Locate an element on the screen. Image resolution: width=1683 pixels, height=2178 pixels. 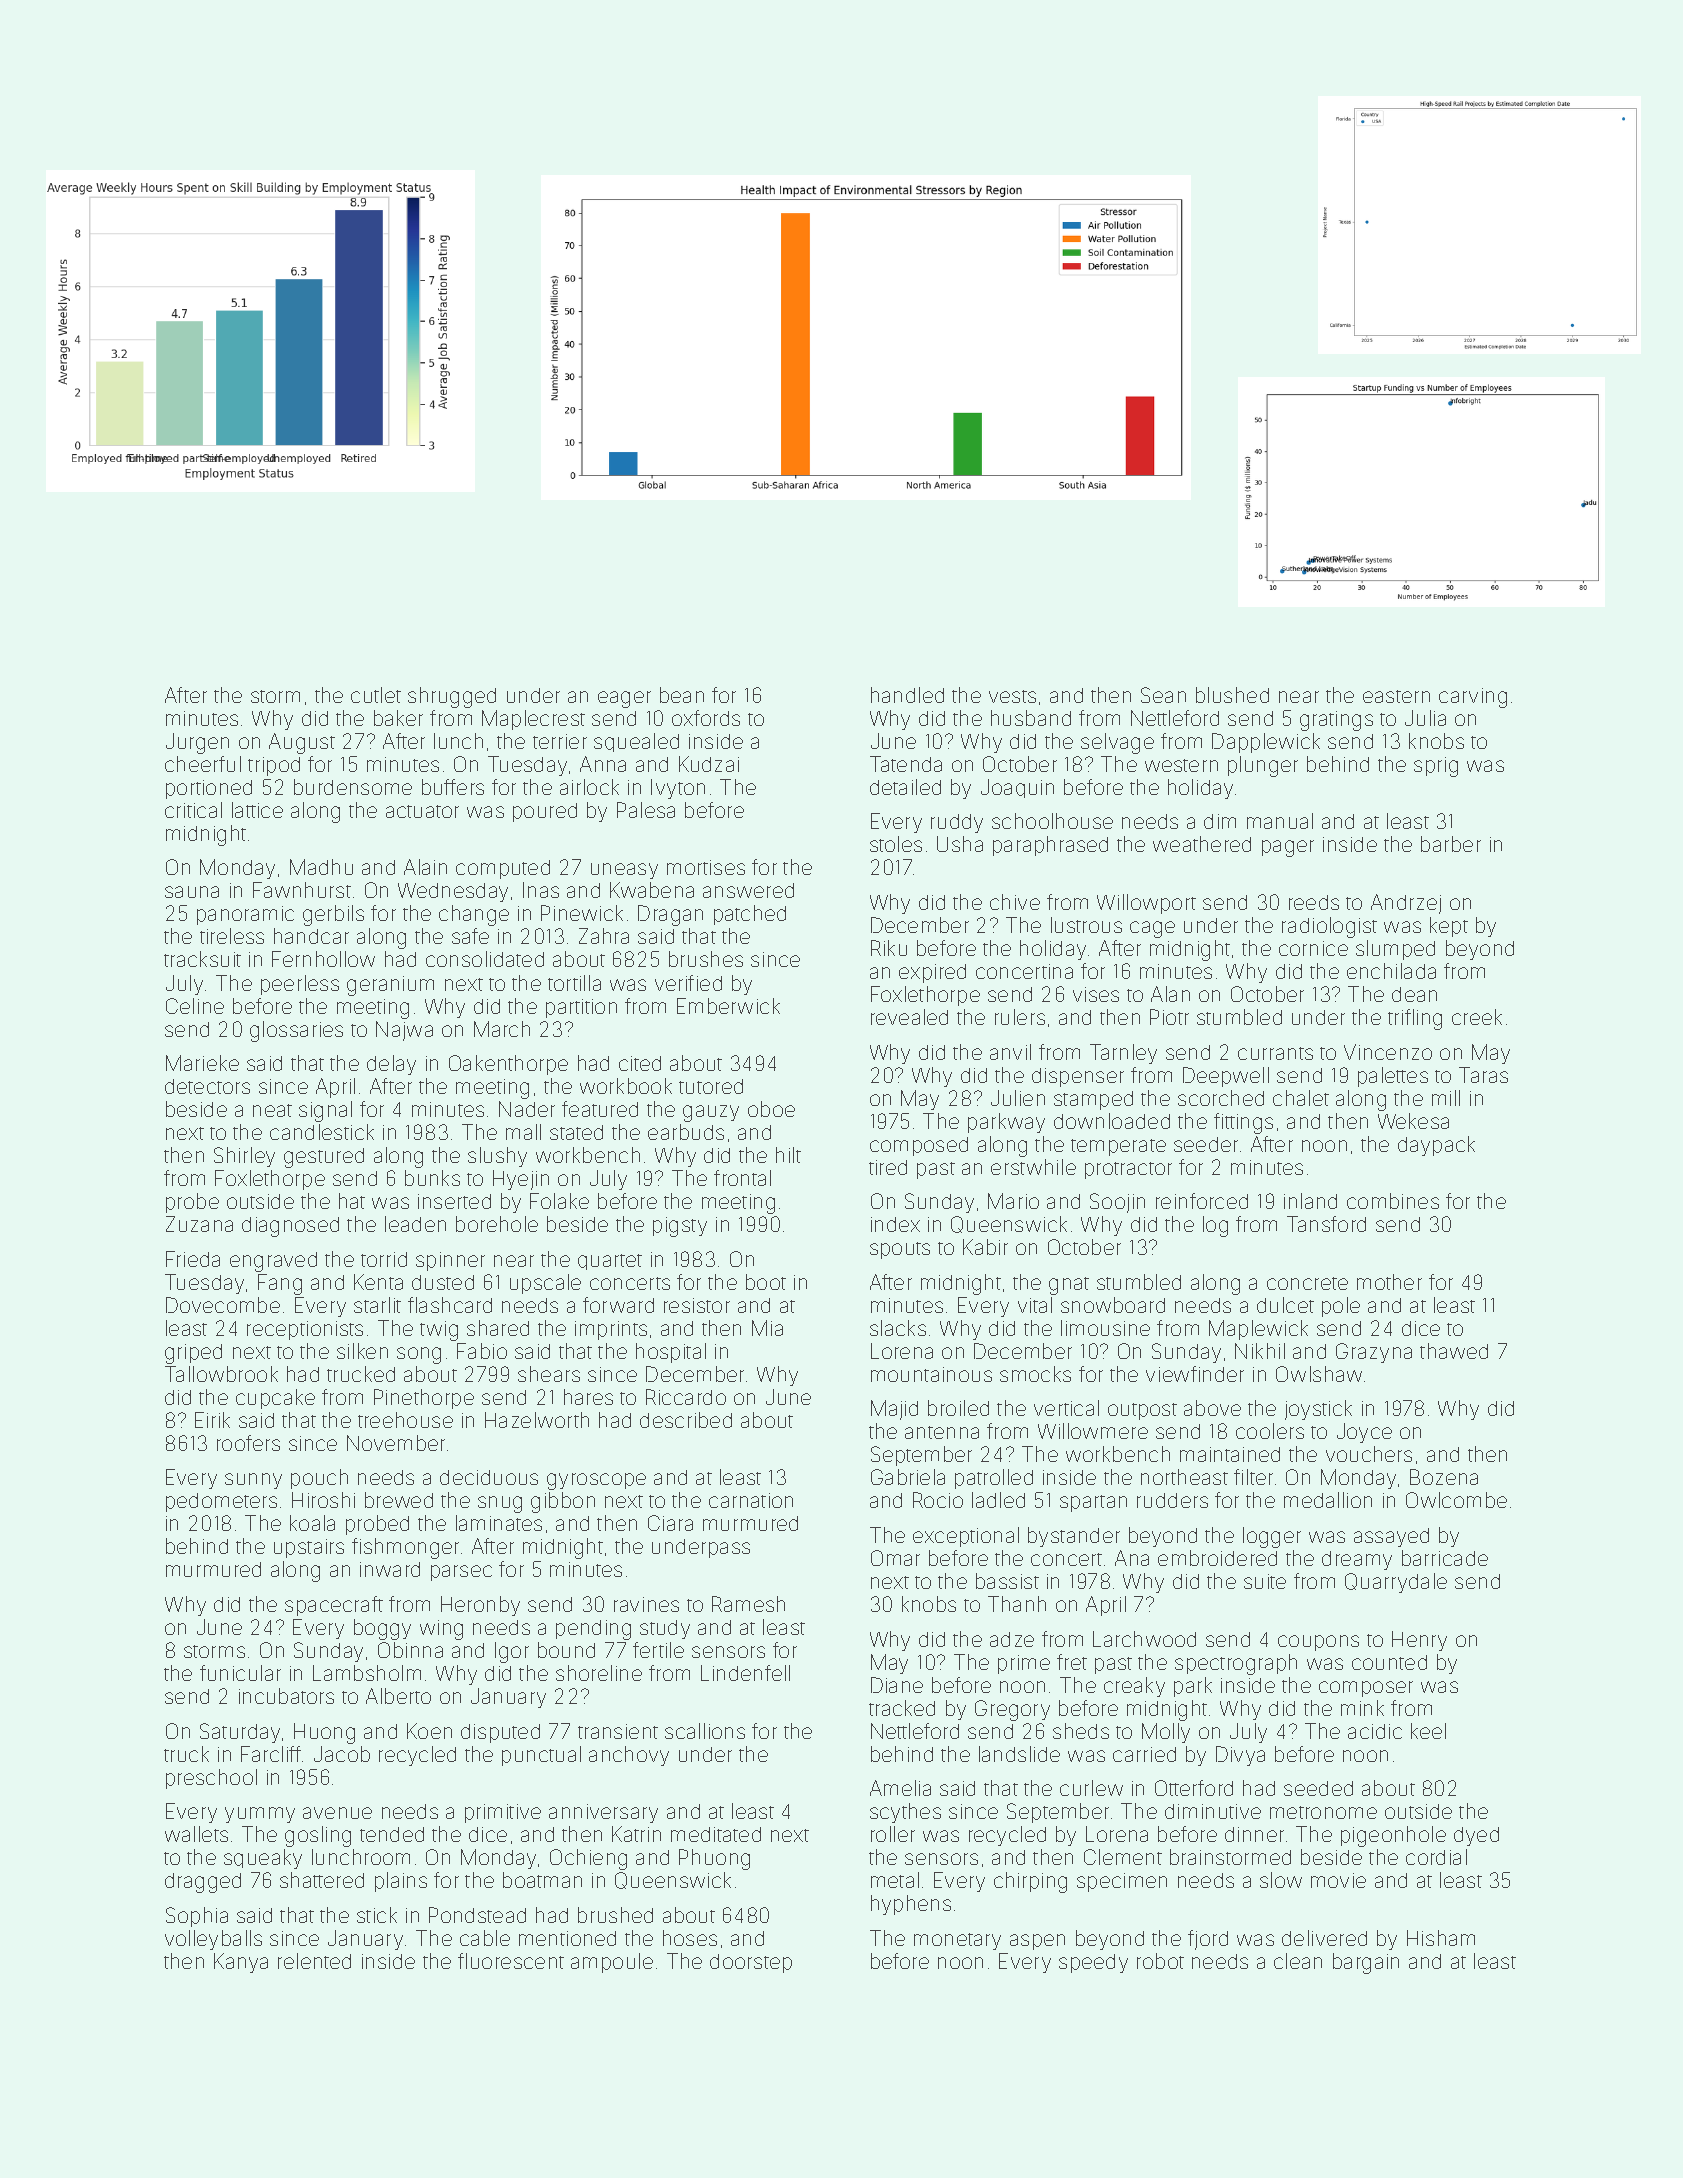
fluorescent is located at coordinates (511, 1961).
